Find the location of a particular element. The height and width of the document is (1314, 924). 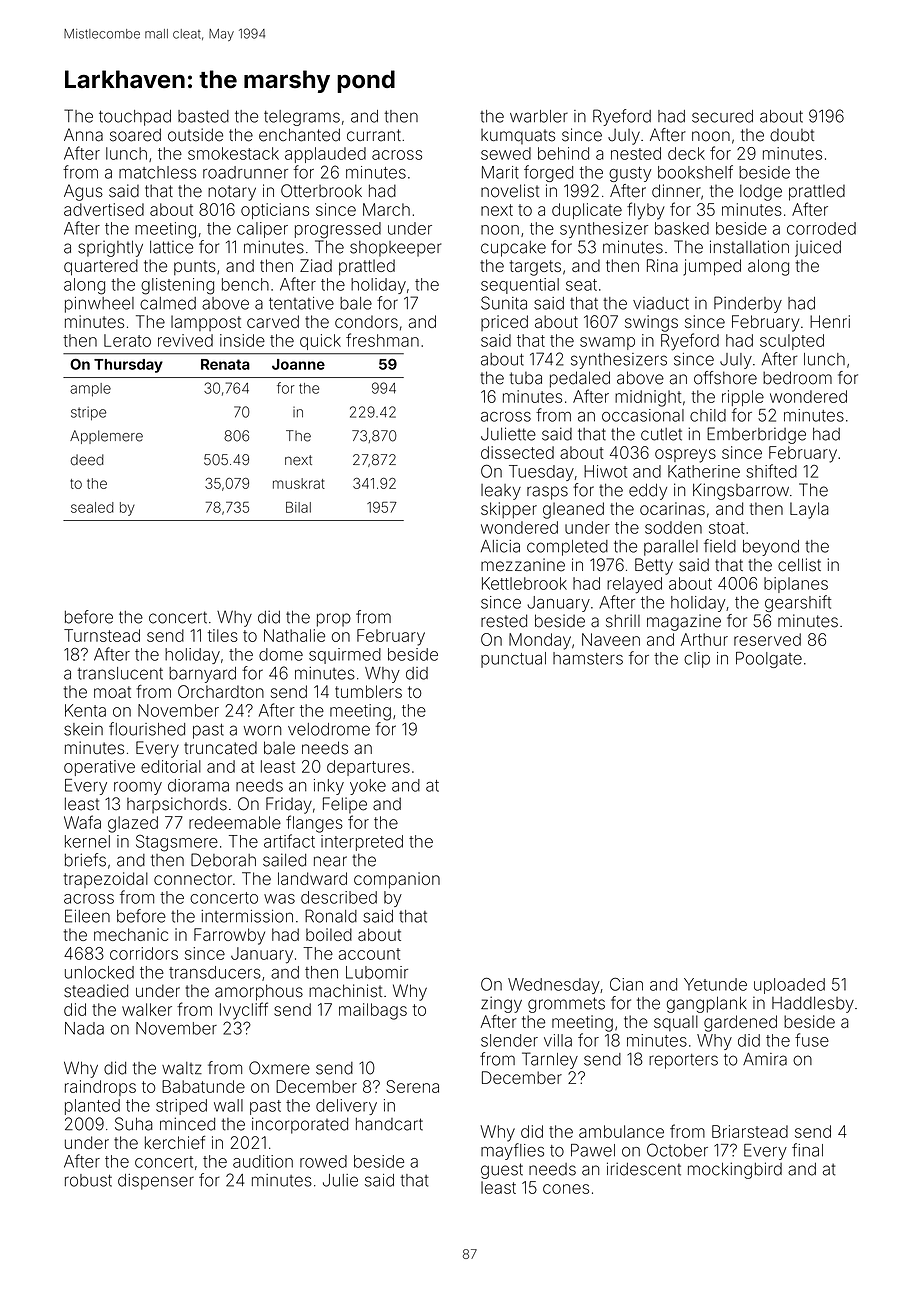

yoke is located at coordinates (368, 787).
